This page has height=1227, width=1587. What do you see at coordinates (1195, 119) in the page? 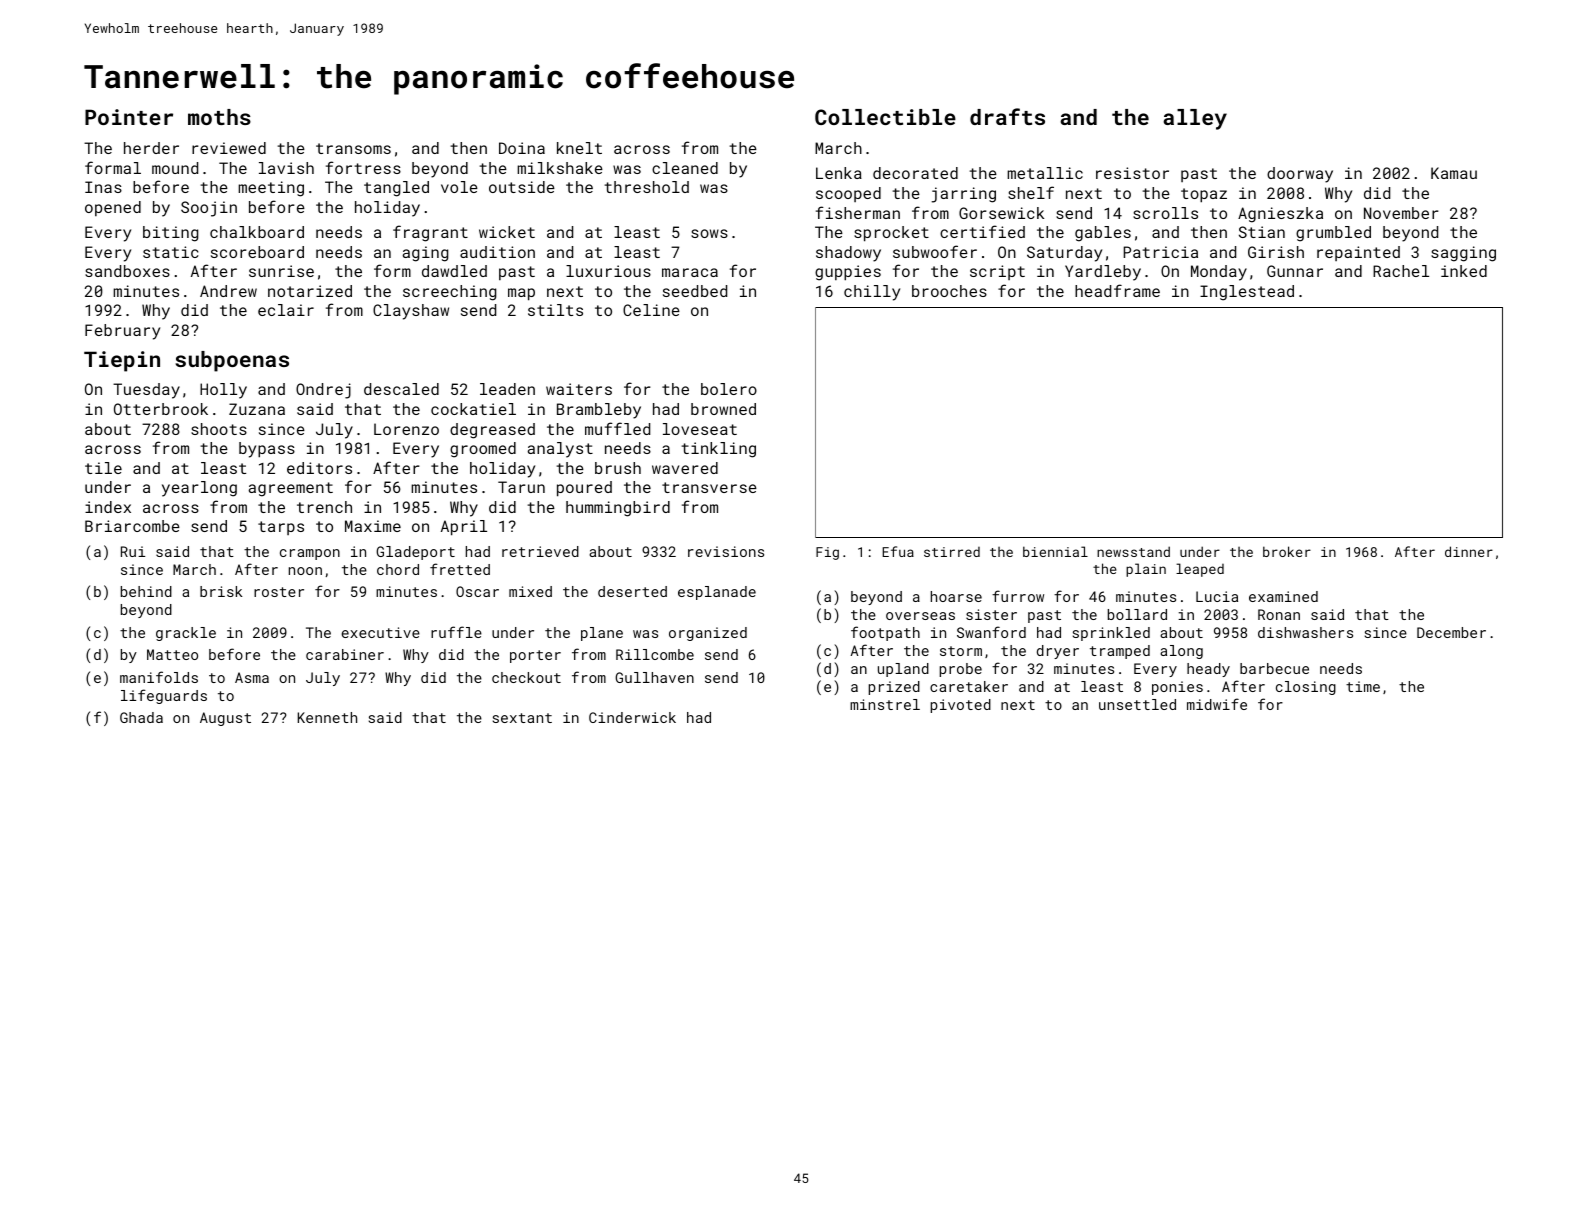
I see `alley` at bounding box center [1195, 119].
